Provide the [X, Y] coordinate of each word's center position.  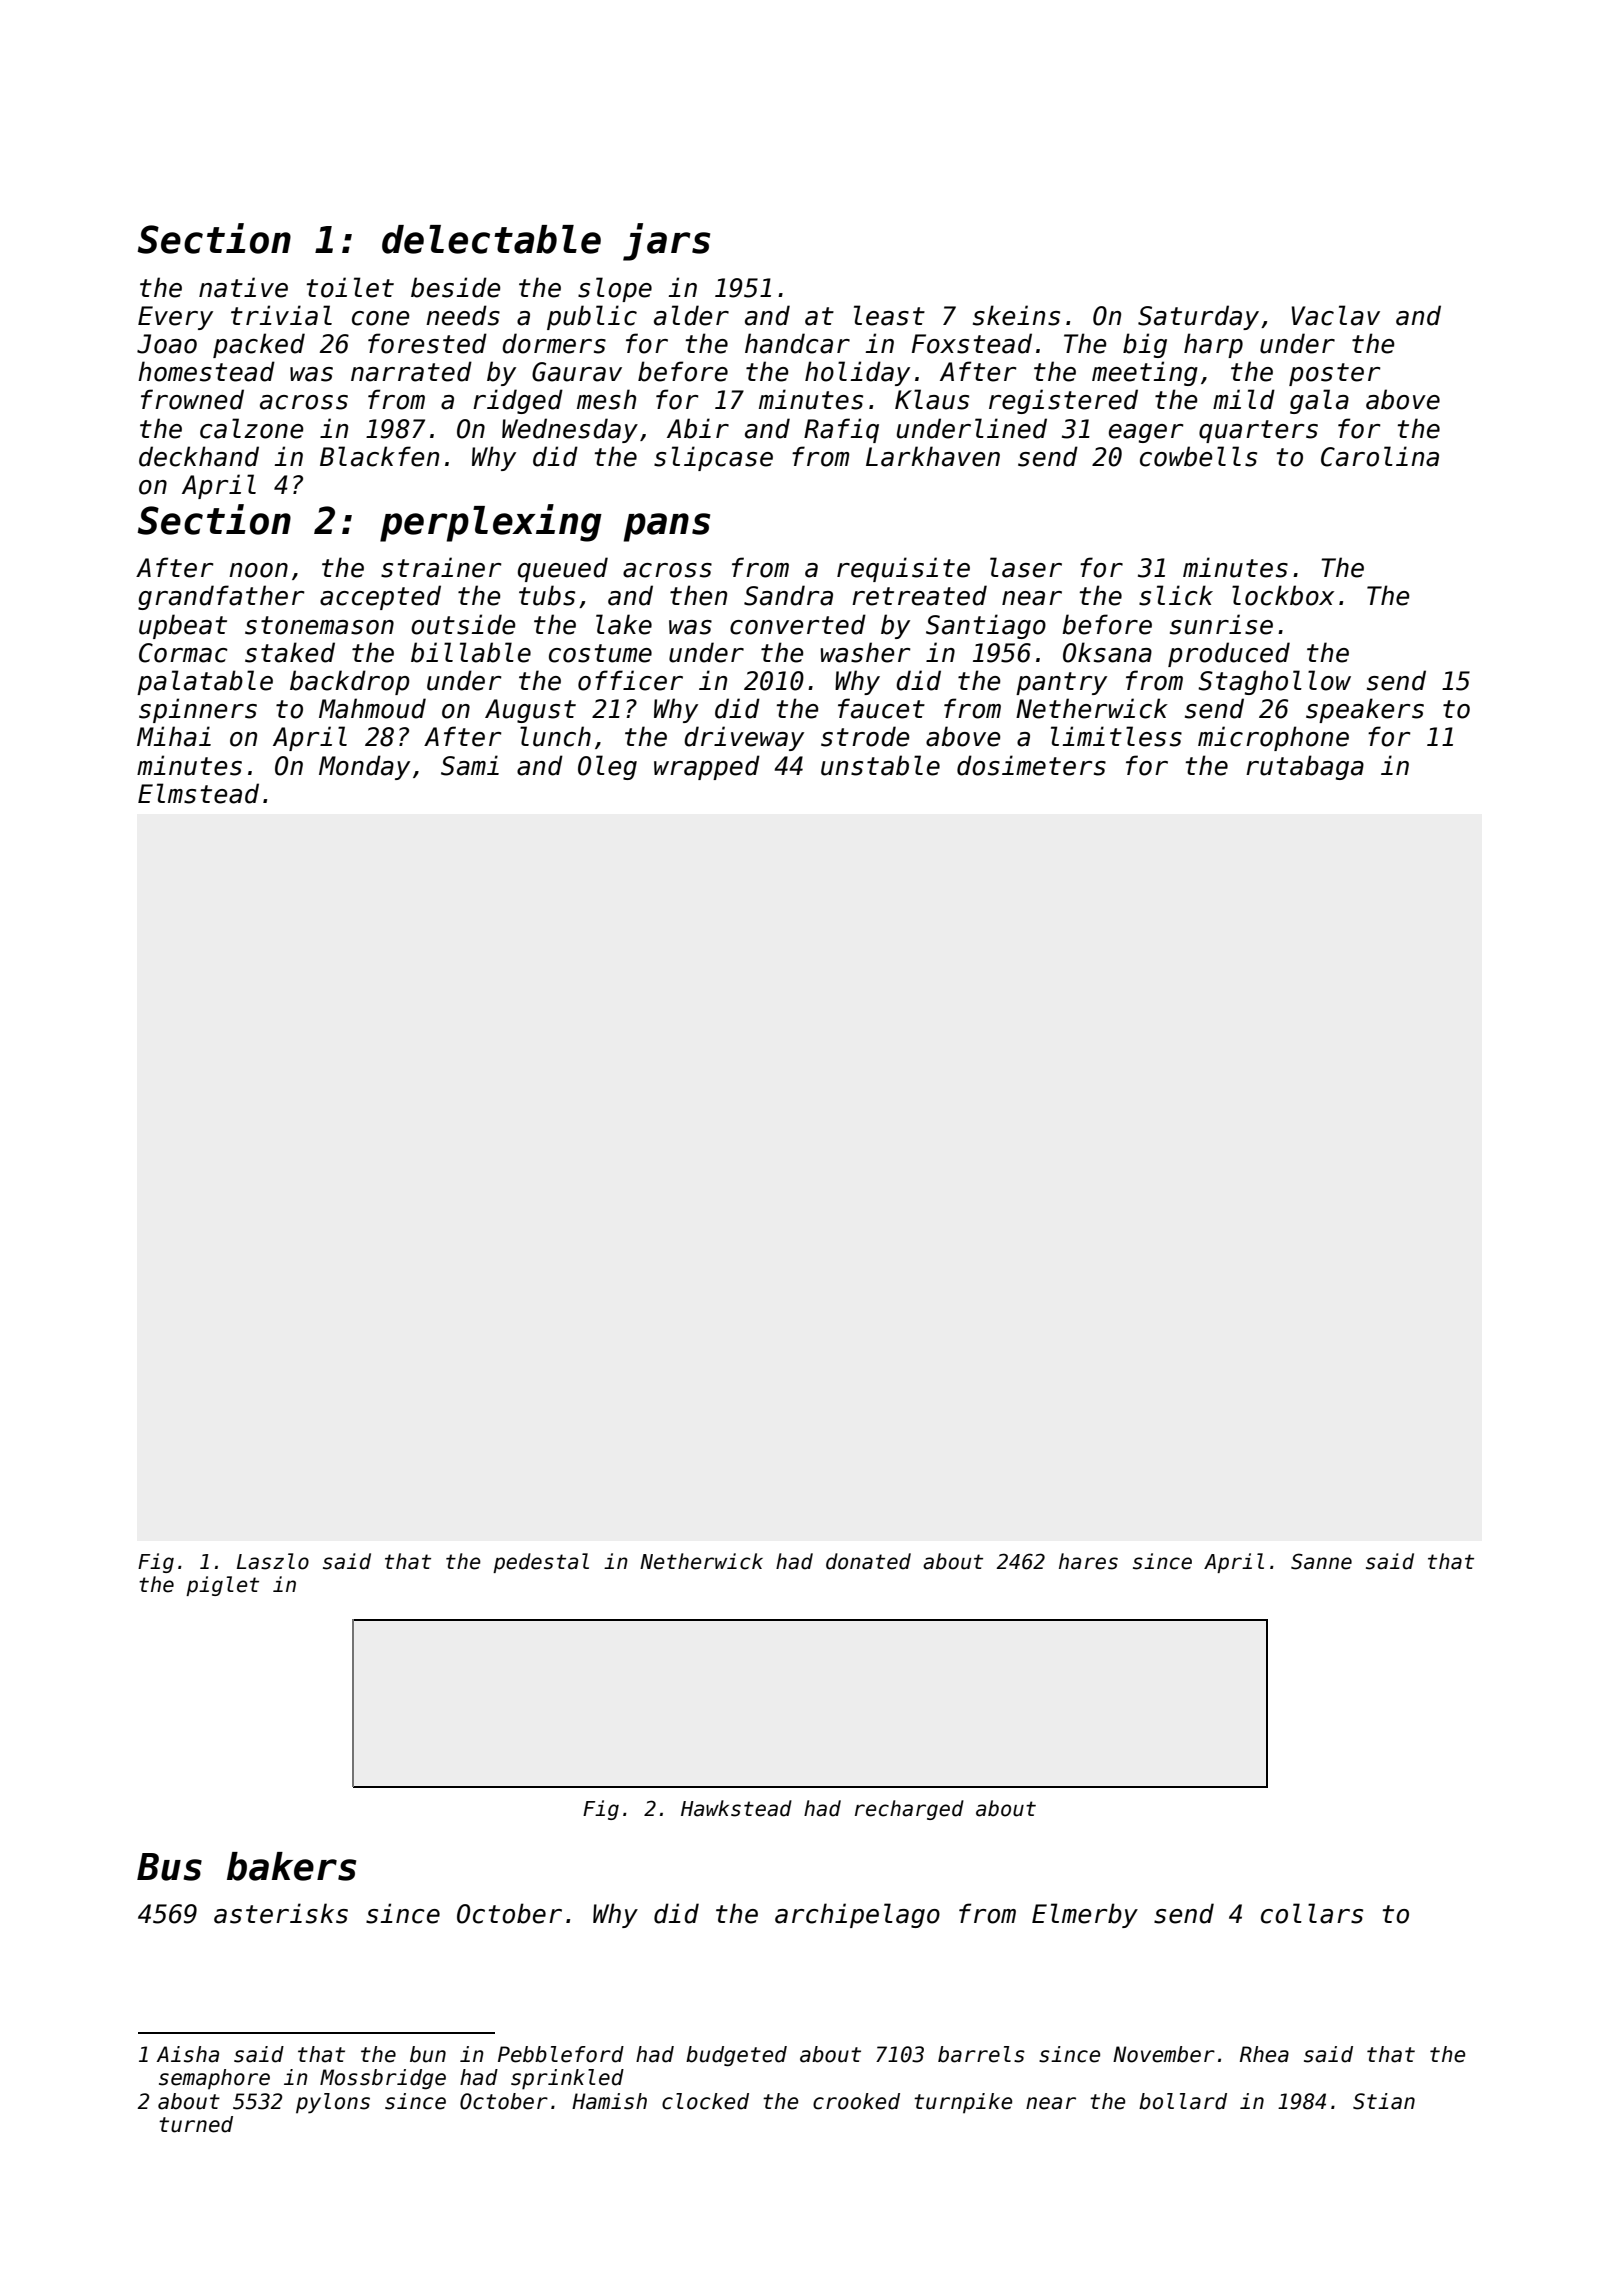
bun [428, 2054]
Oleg [607, 767]
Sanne [1321, 1561]
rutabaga [1305, 767]
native [243, 287]
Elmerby [1085, 1915]
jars [666, 242]
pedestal [541, 1563]
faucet [881, 708]
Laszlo [273, 1561]
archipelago [857, 1915]
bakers [291, 1866]
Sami [470, 765]
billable [471, 652]
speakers [1365, 710]
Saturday [1198, 317]
